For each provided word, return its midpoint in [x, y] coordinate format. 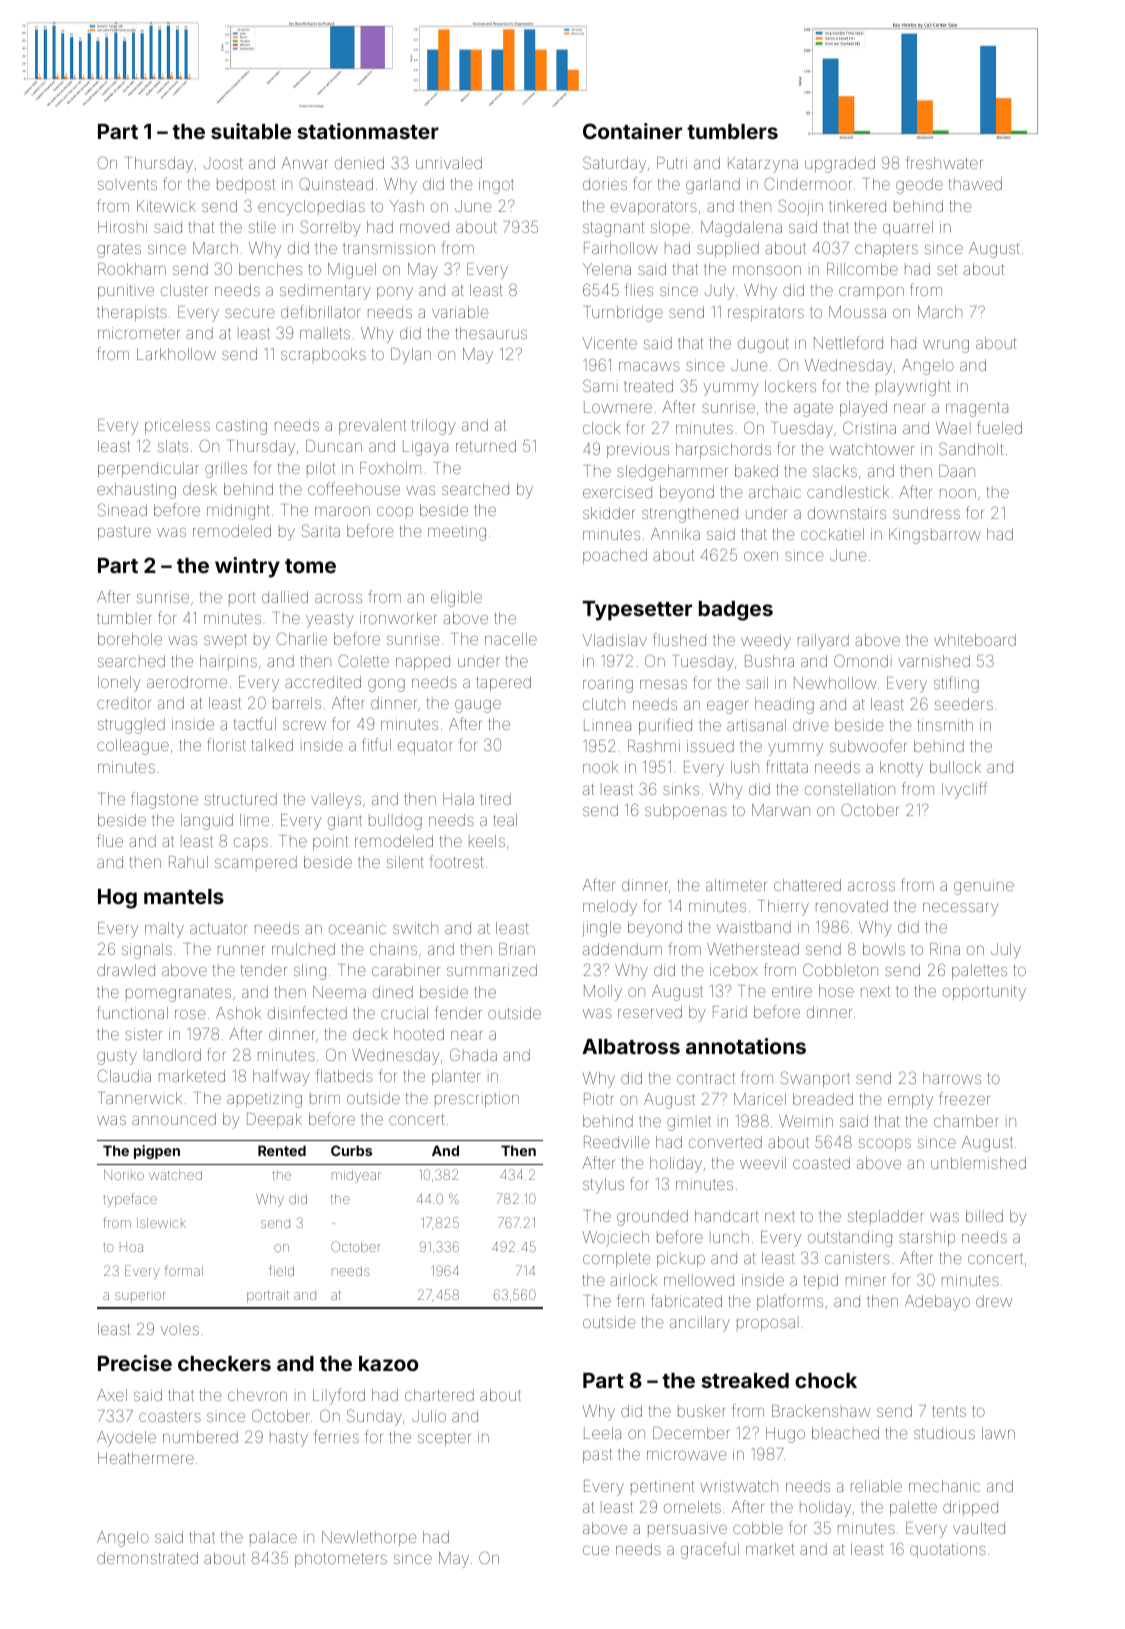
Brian [517, 949]
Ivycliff [964, 790]
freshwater [944, 162]
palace [273, 1538]
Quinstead [336, 184]
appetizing [264, 1100]
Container [632, 131]
